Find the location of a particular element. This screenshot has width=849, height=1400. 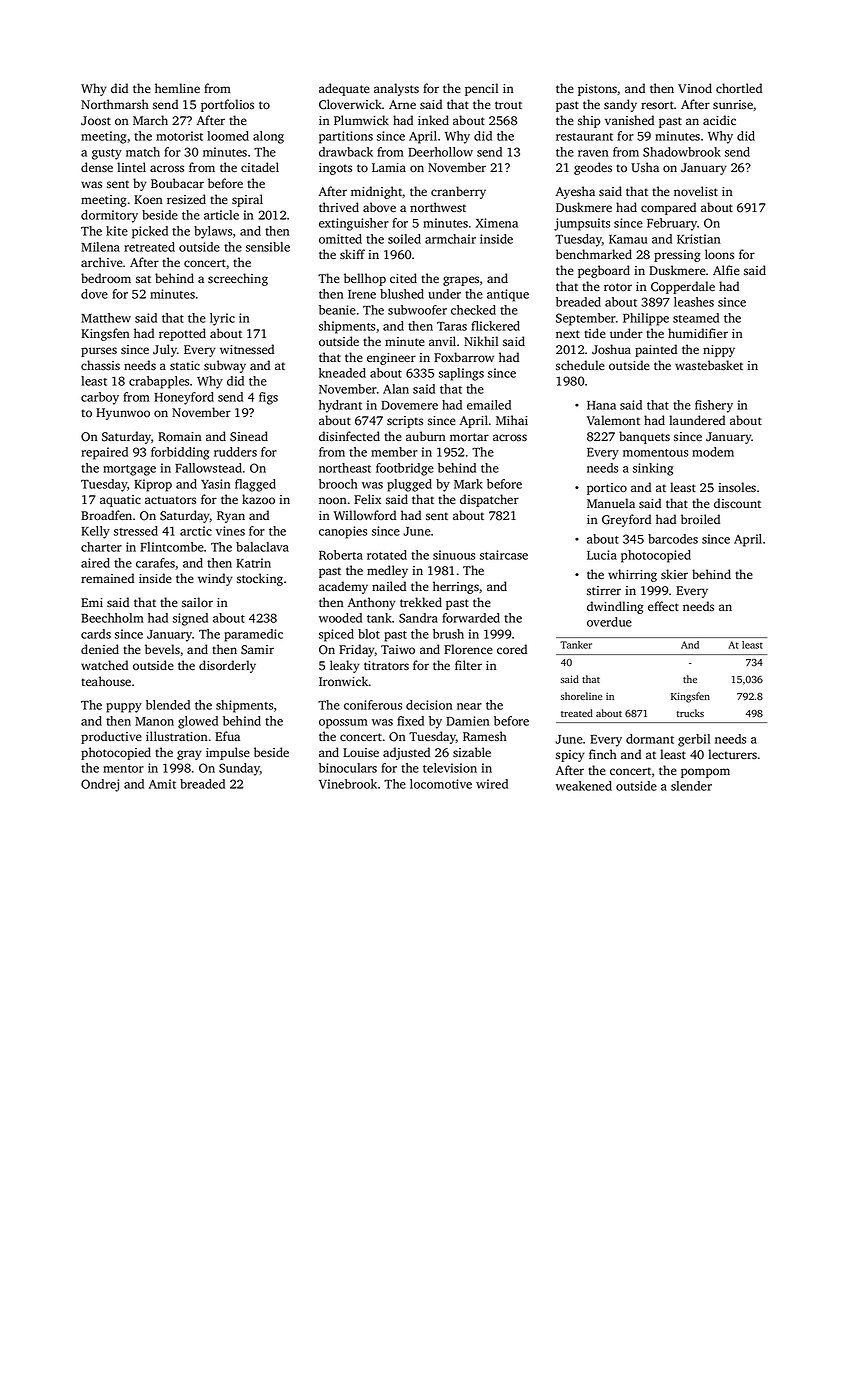

puppy is located at coordinates (124, 708).
